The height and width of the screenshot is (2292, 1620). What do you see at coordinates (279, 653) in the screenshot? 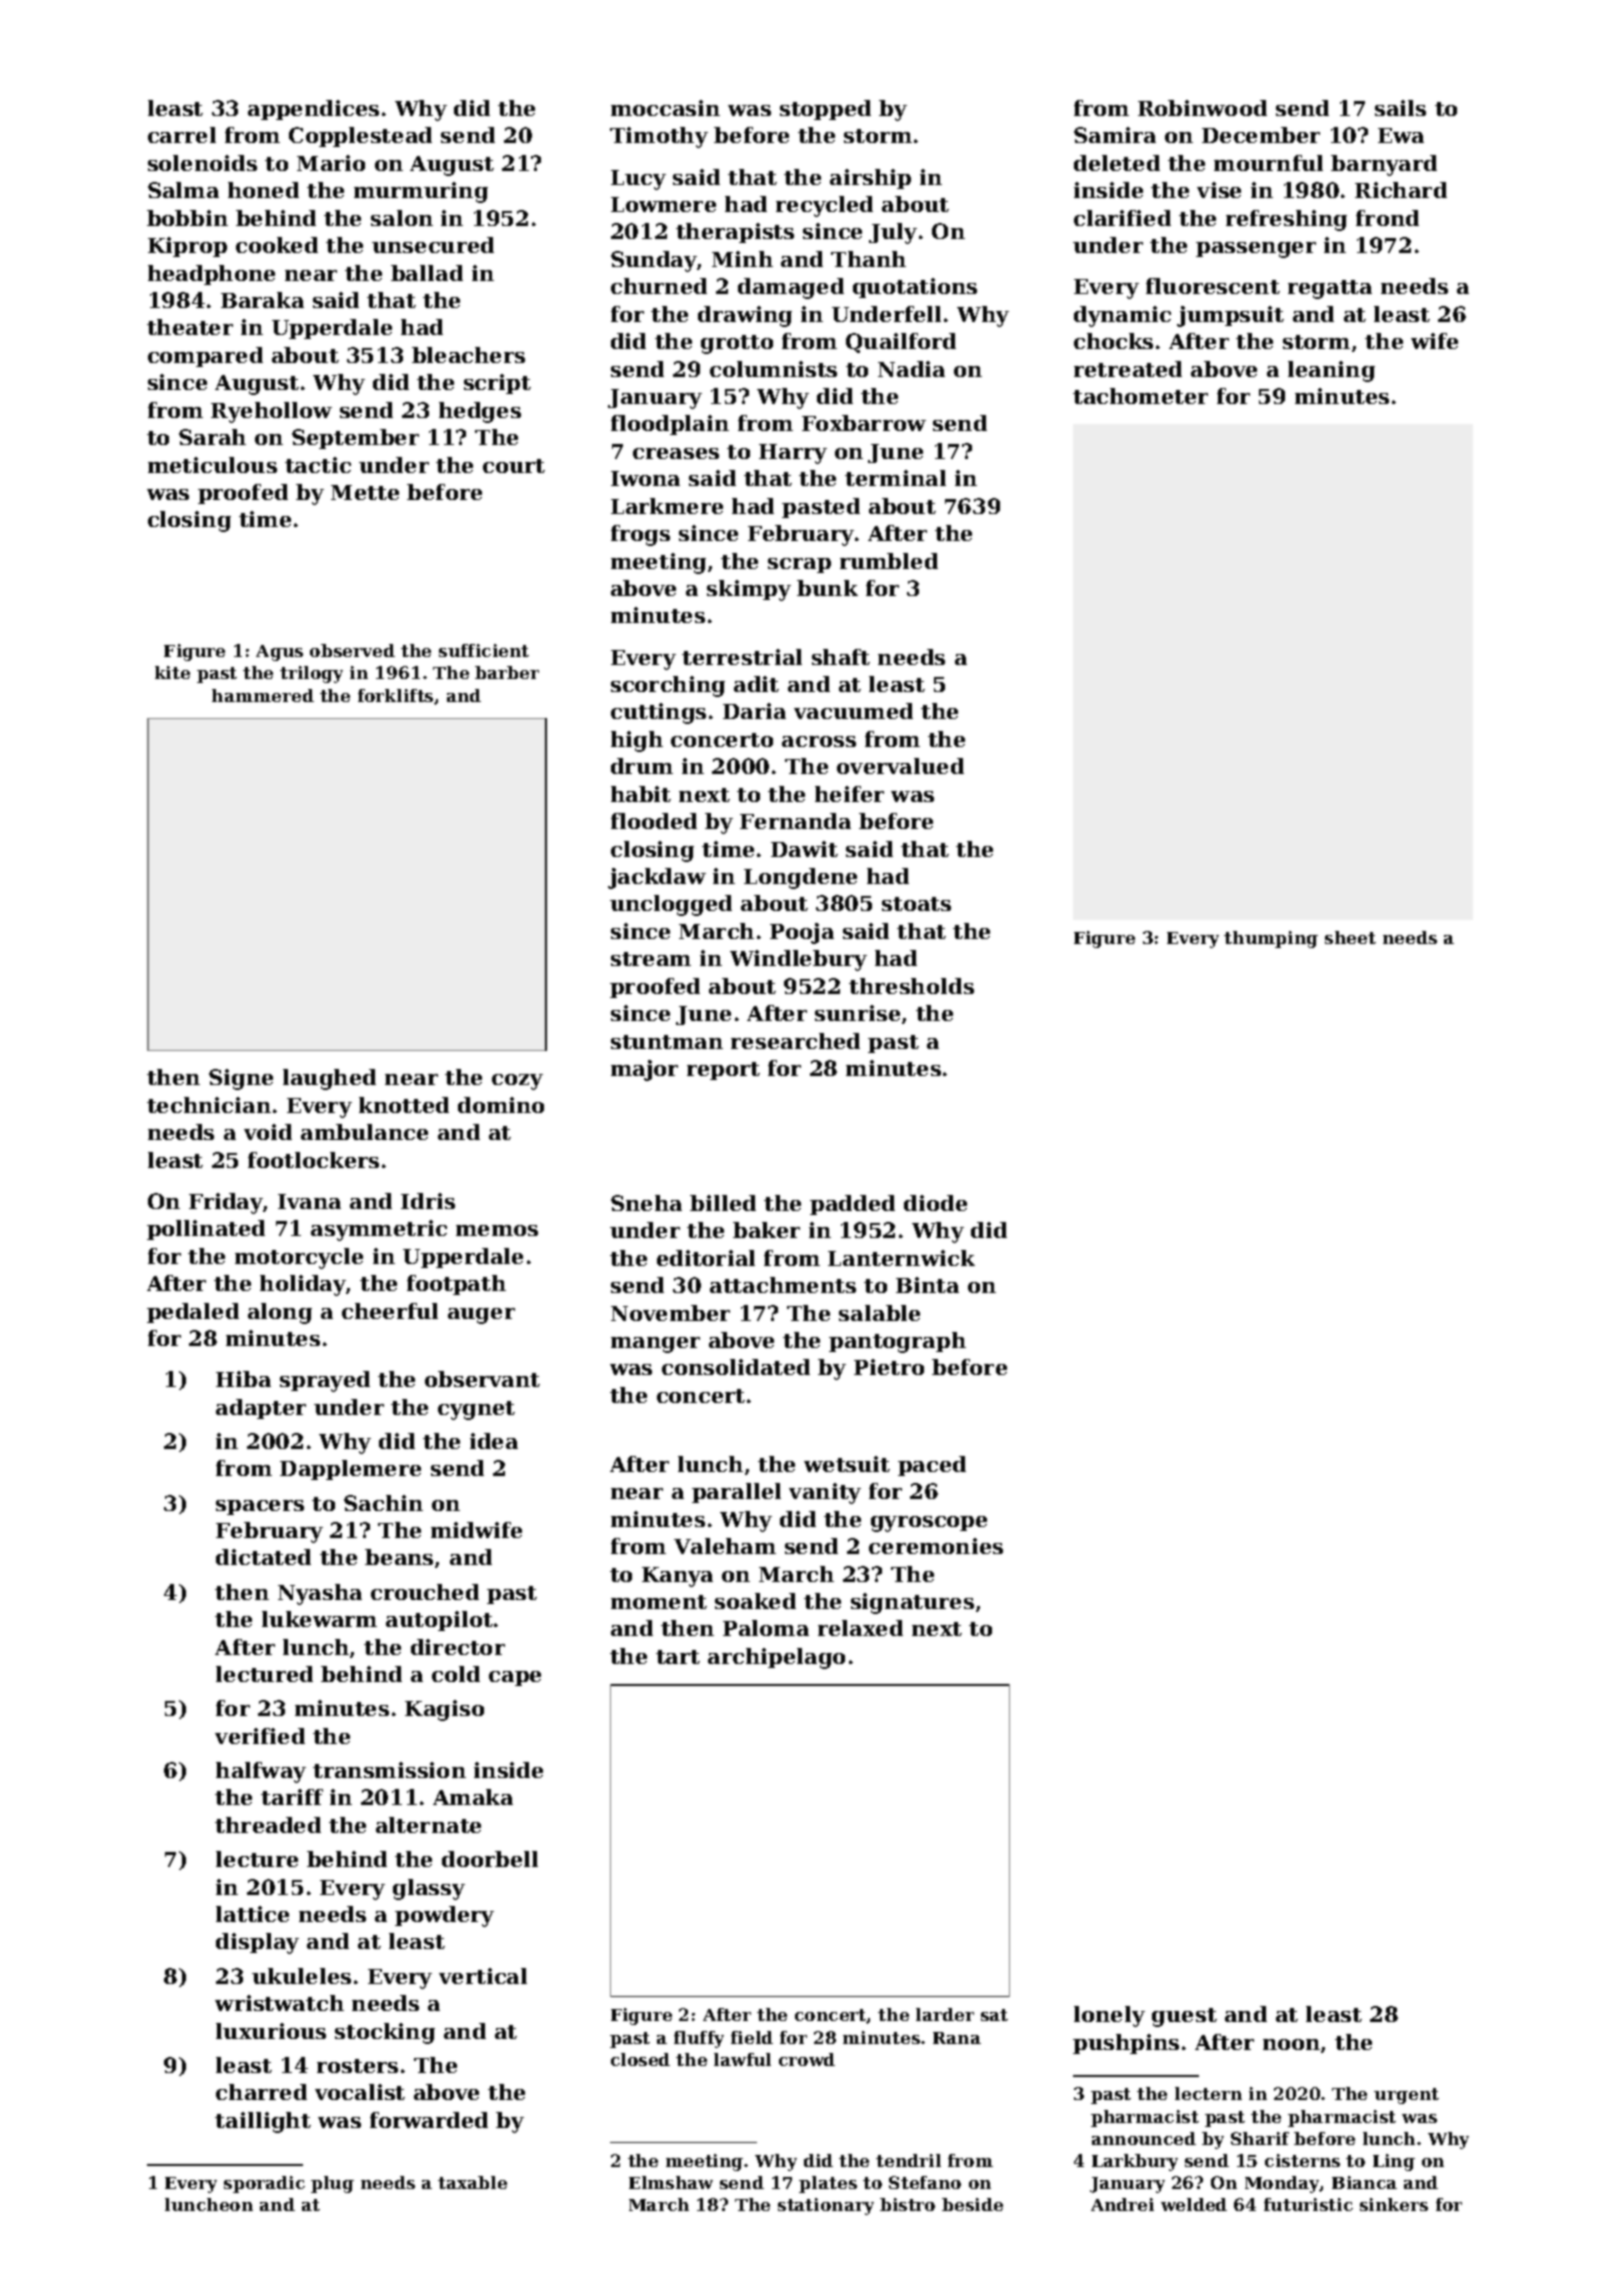
I see `Agus` at bounding box center [279, 653].
